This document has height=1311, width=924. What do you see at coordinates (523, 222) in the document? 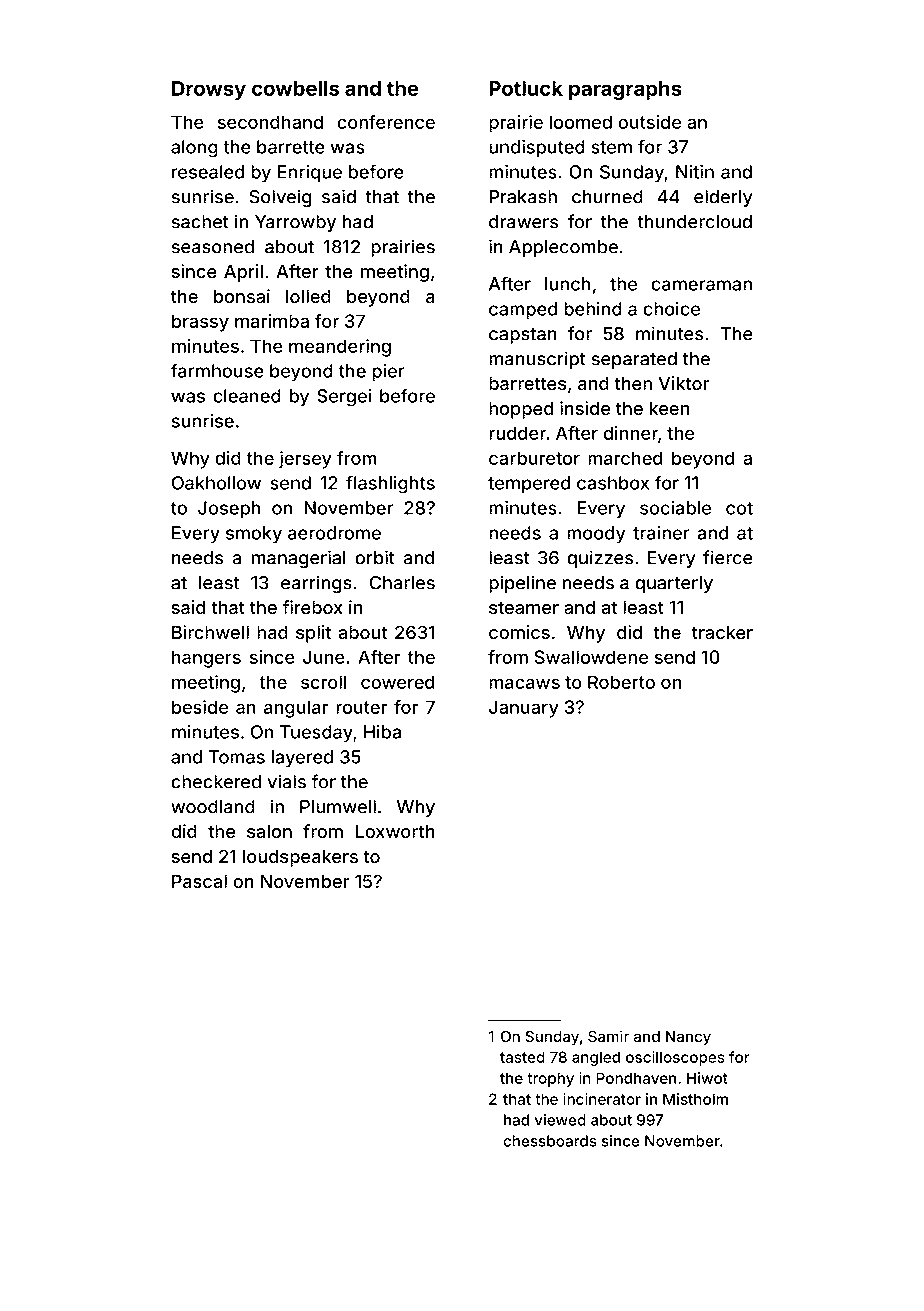
I see `drawers` at bounding box center [523, 222].
